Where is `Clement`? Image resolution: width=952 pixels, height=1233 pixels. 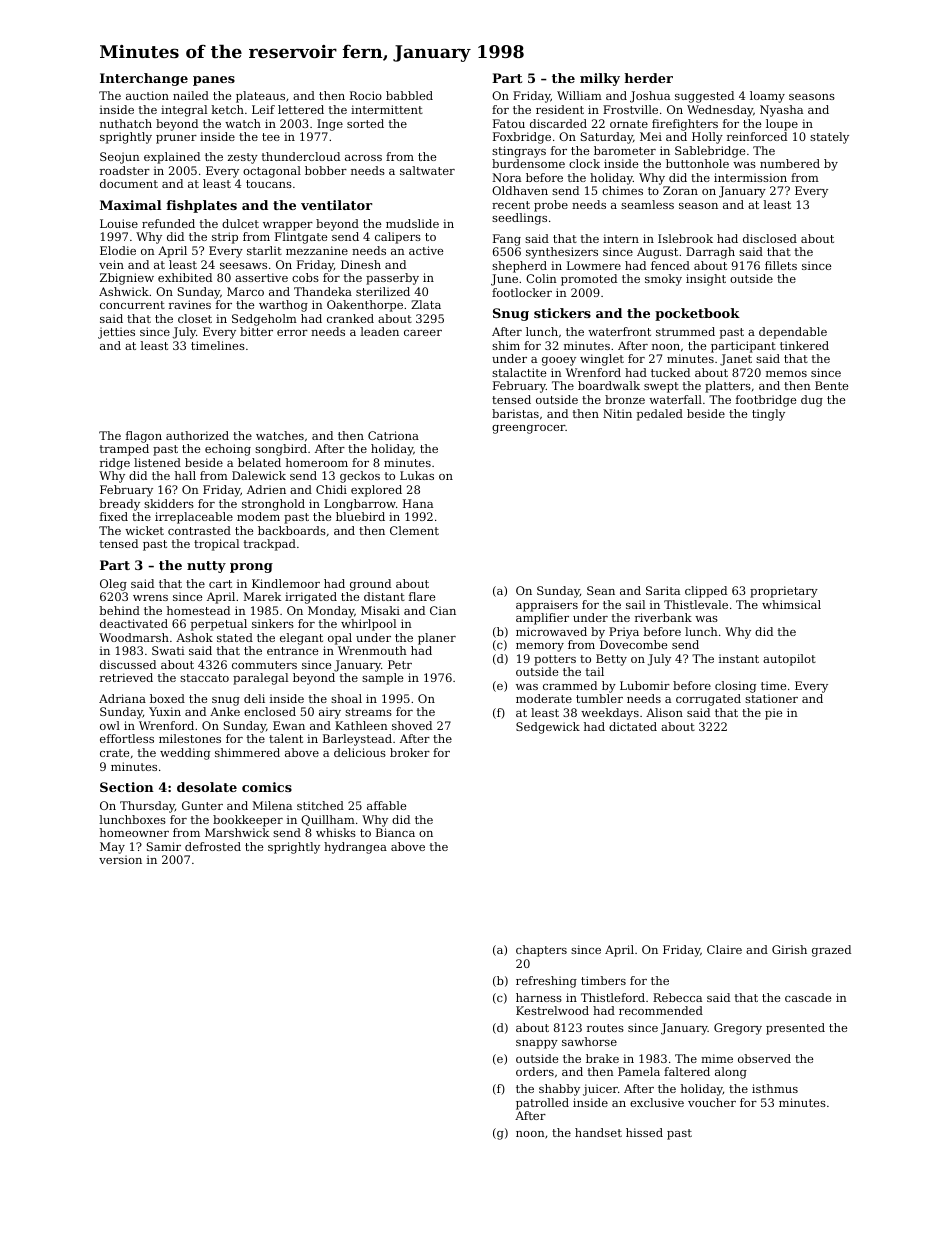 Clement is located at coordinates (414, 530).
